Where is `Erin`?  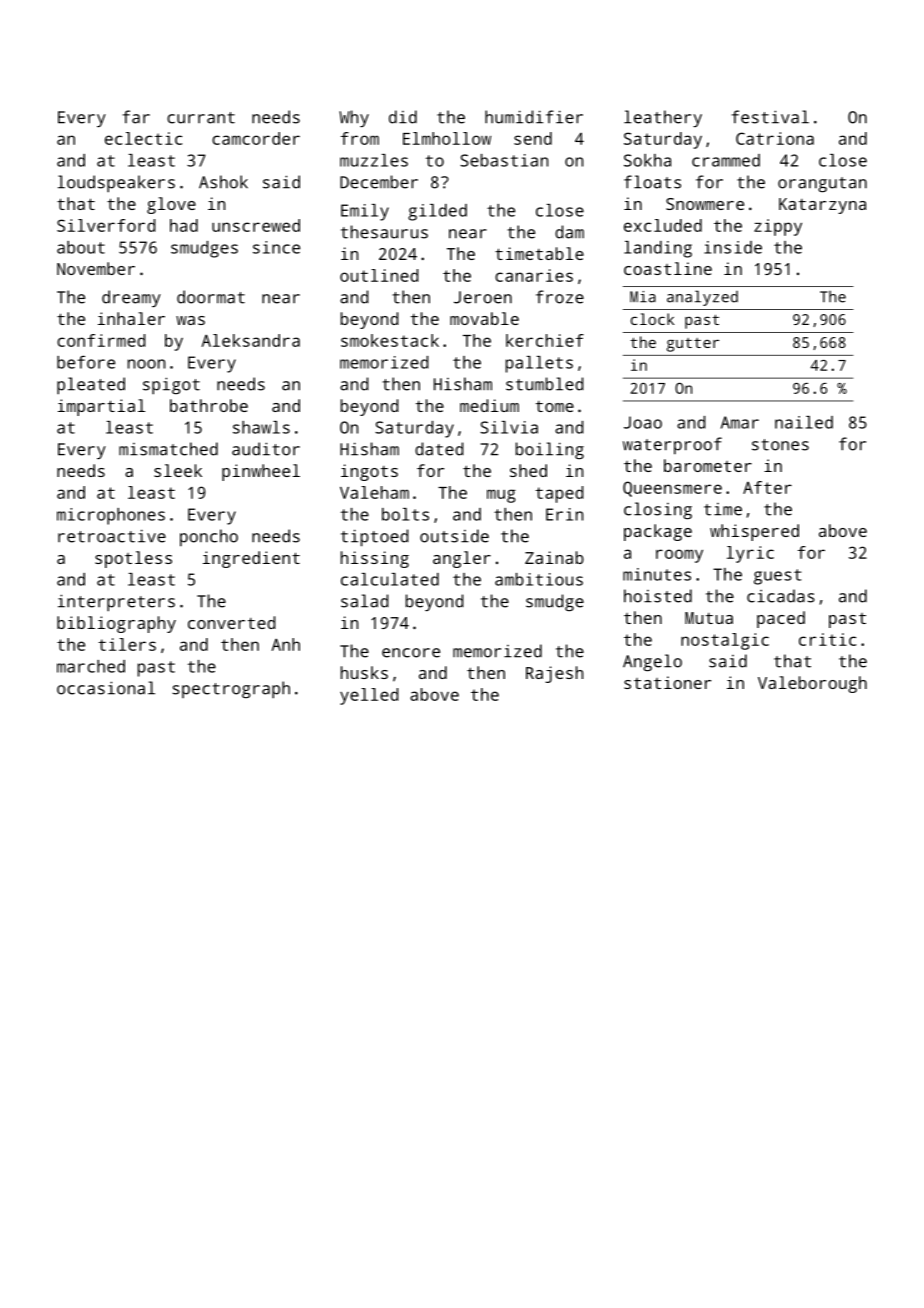
Erin is located at coordinates (564, 514).
